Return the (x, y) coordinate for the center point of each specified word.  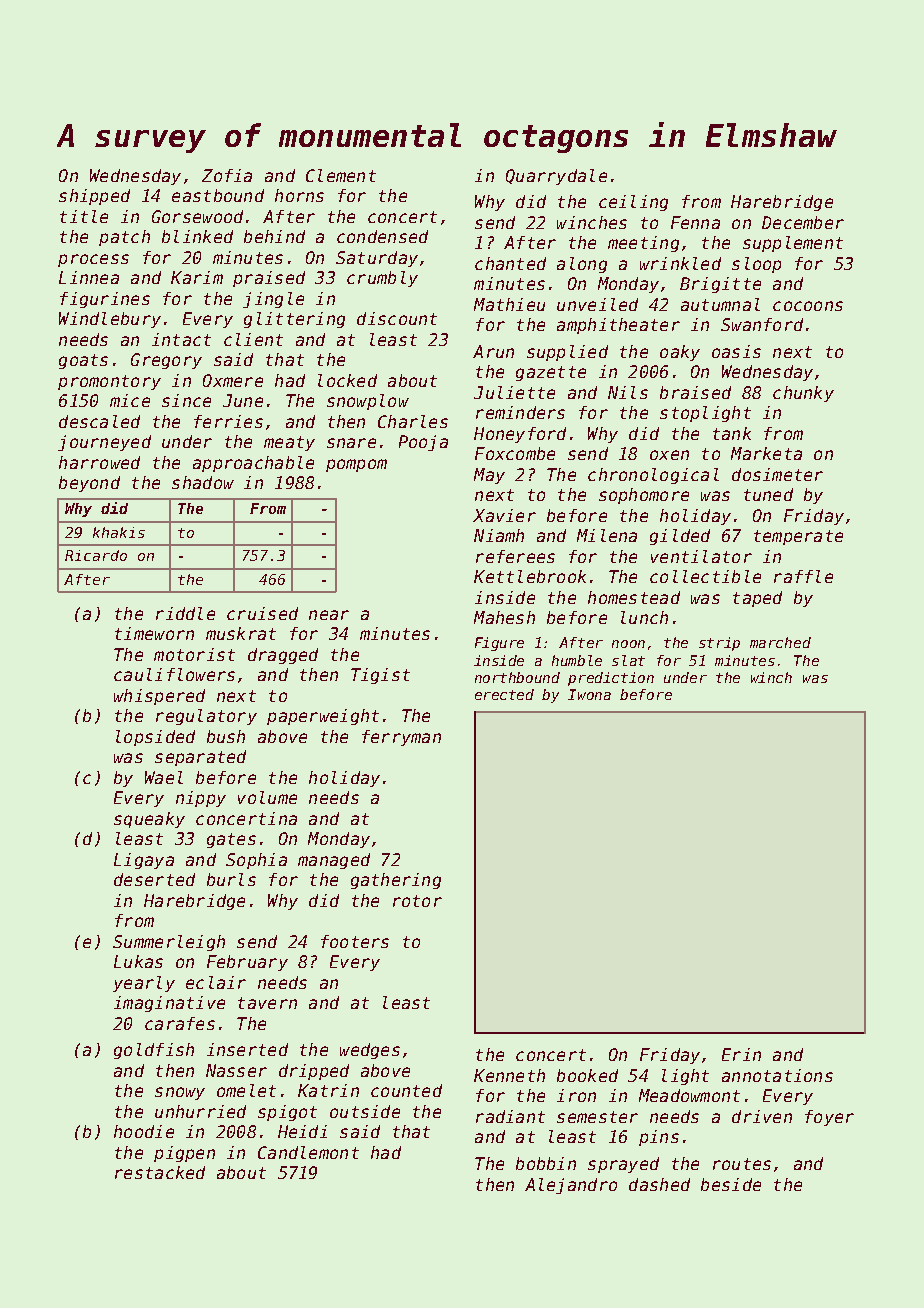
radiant (510, 1116)
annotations (777, 1075)
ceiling (633, 203)
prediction (611, 679)
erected (504, 694)
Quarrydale (556, 177)
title (84, 216)
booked (587, 1075)
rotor (417, 901)
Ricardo (96, 555)
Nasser (236, 1070)
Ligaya (144, 861)
